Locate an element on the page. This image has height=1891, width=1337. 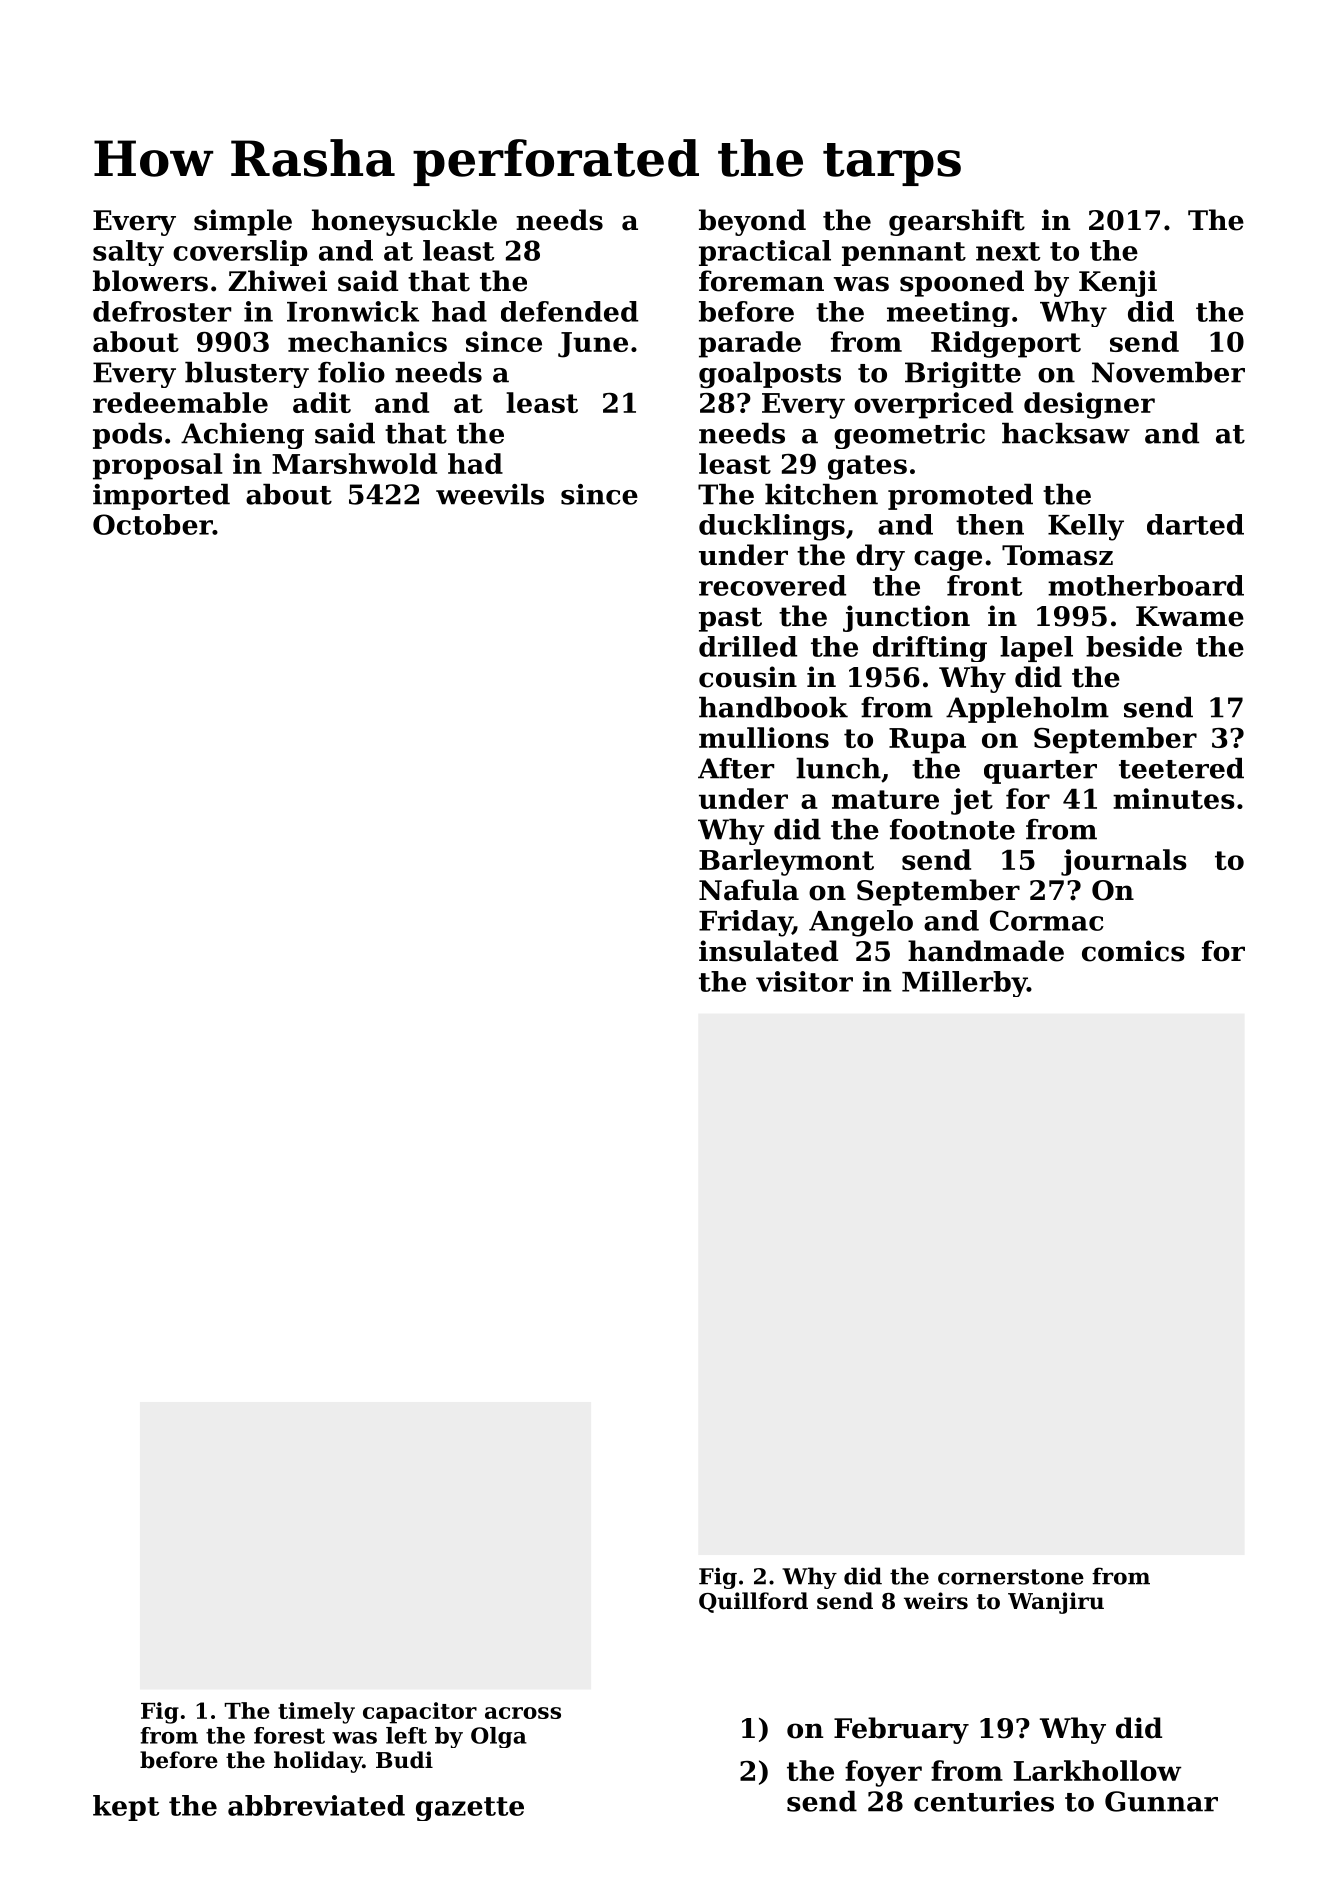
weevils is located at coordinates (490, 494).
